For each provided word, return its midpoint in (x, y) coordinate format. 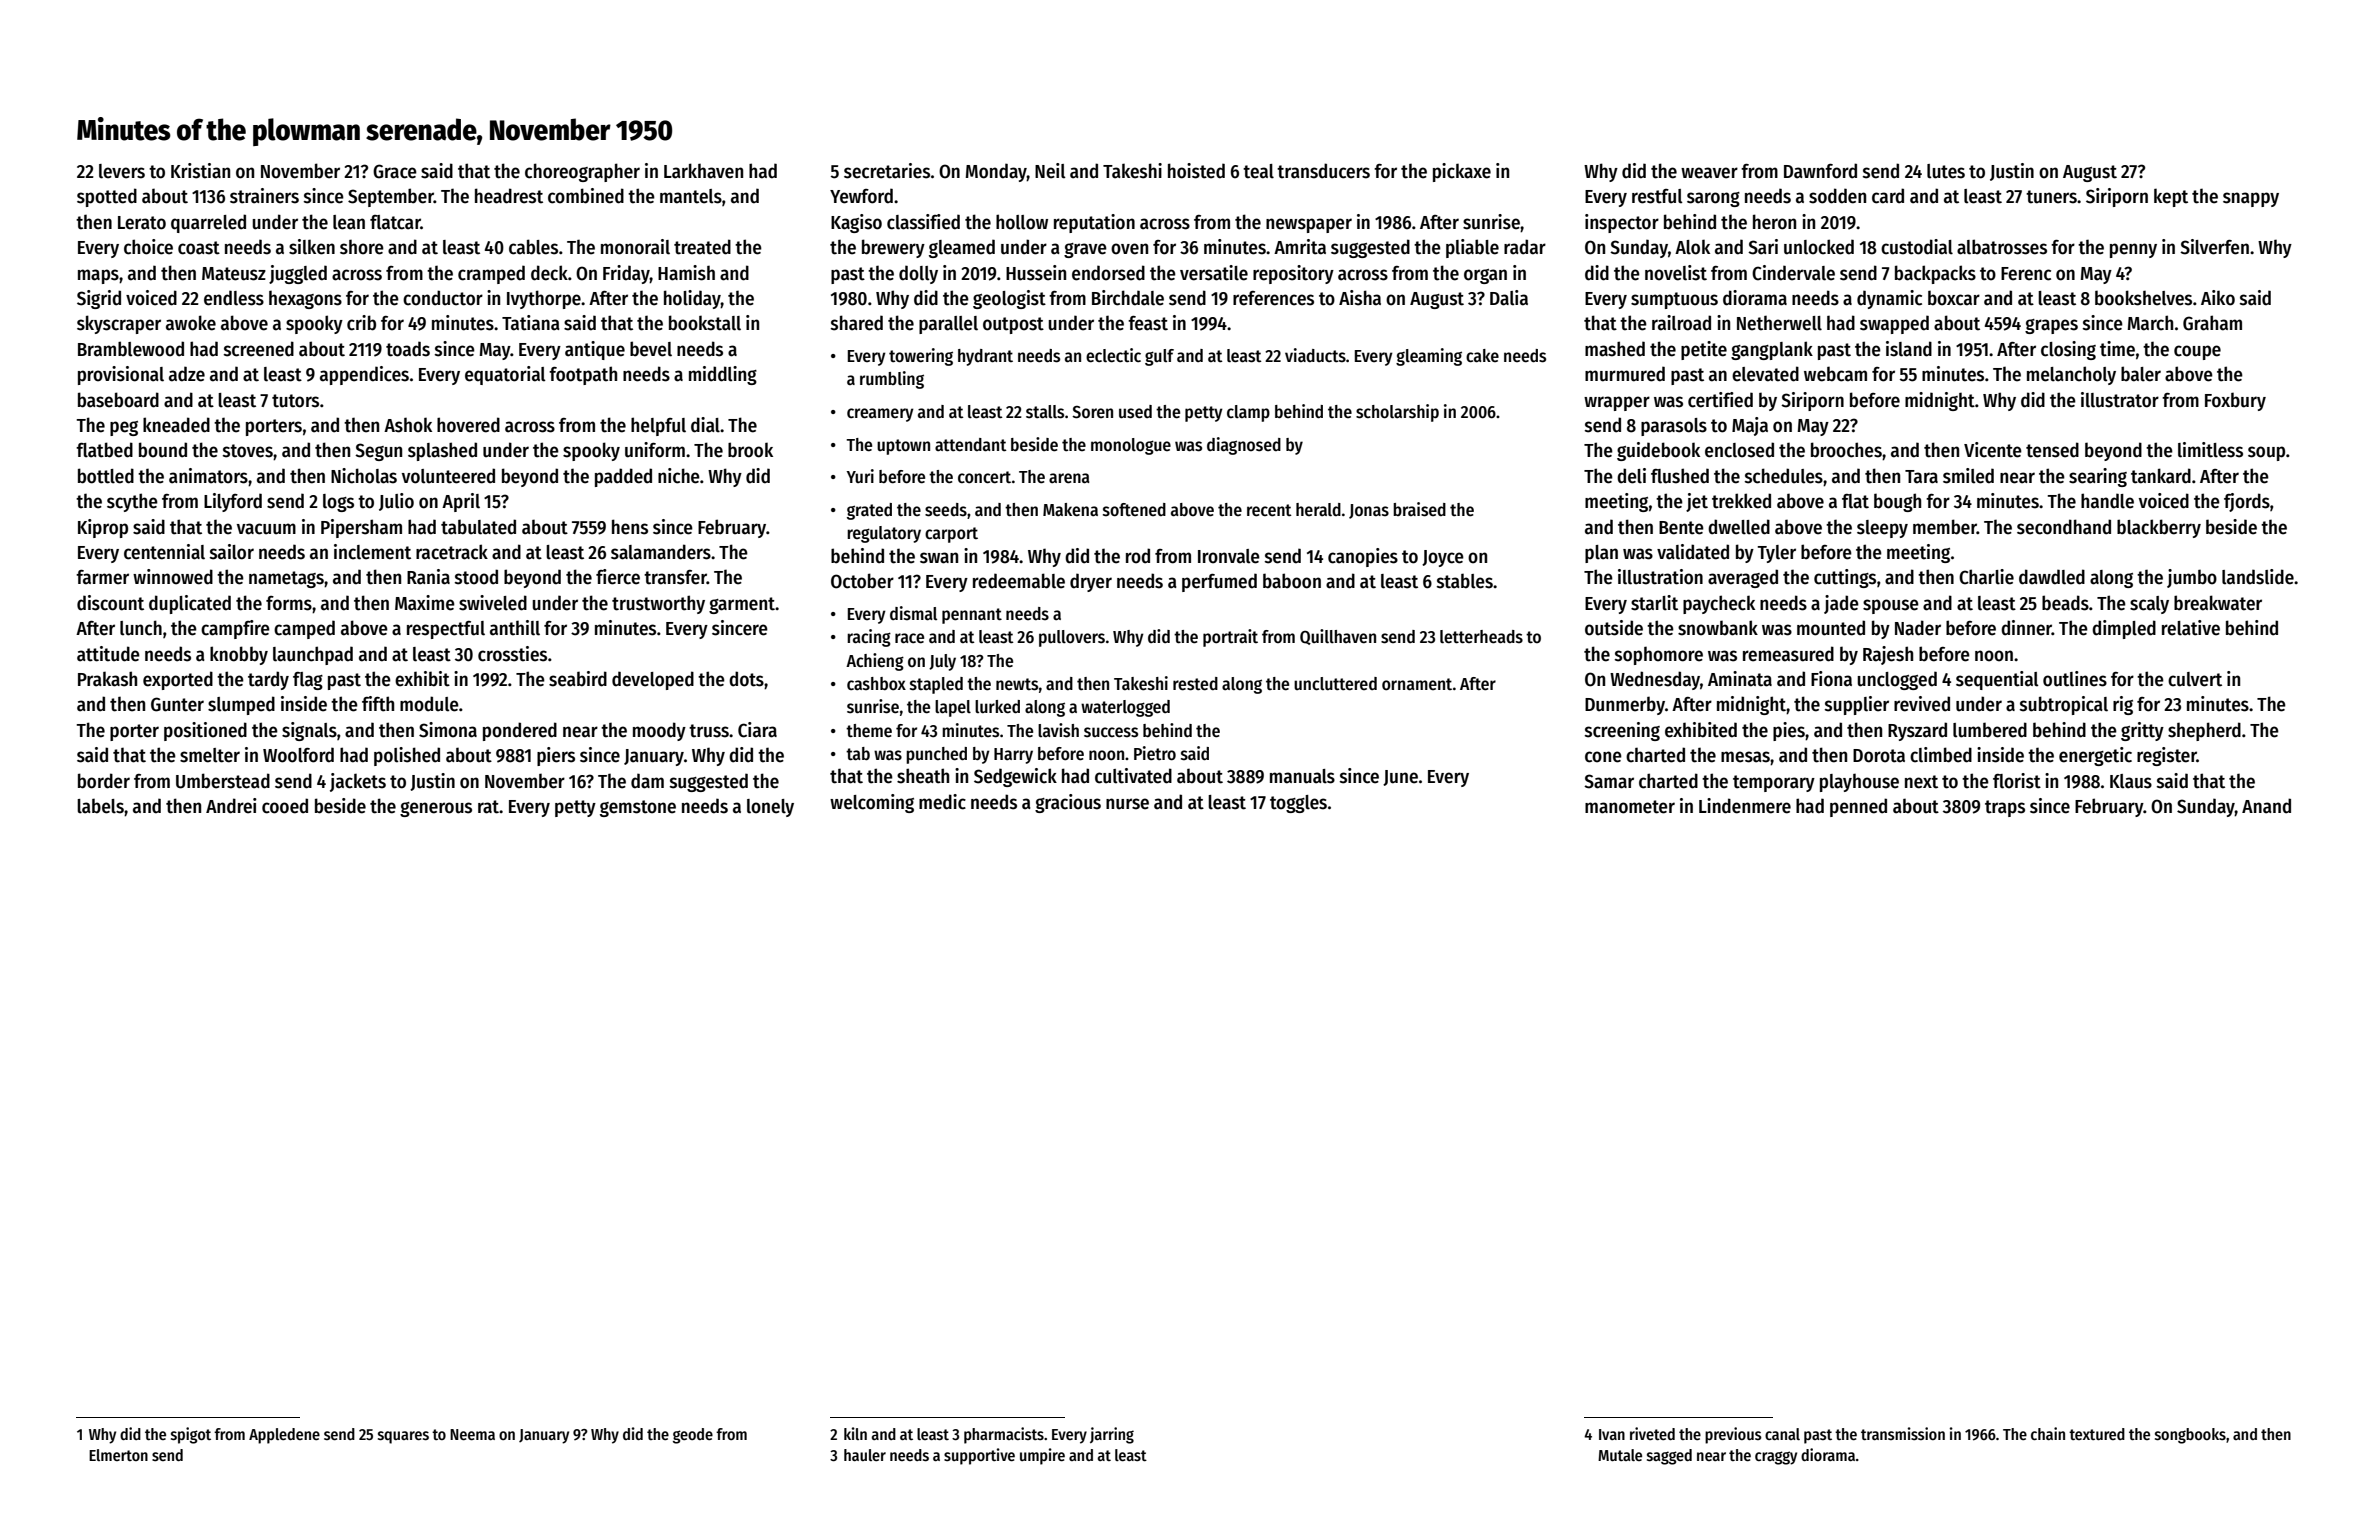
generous (436, 809)
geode (693, 1436)
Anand (2266, 806)
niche (679, 476)
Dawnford (1820, 171)
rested (1195, 684)
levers (122, 171)
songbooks (2190, 1436)
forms (289, 603)
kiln (855, 1433)
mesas (1745, 757)
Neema (472, 1434)
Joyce (1443, 558)
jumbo (2192, 578)
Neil (1050, 171)
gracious (1068, 803)
